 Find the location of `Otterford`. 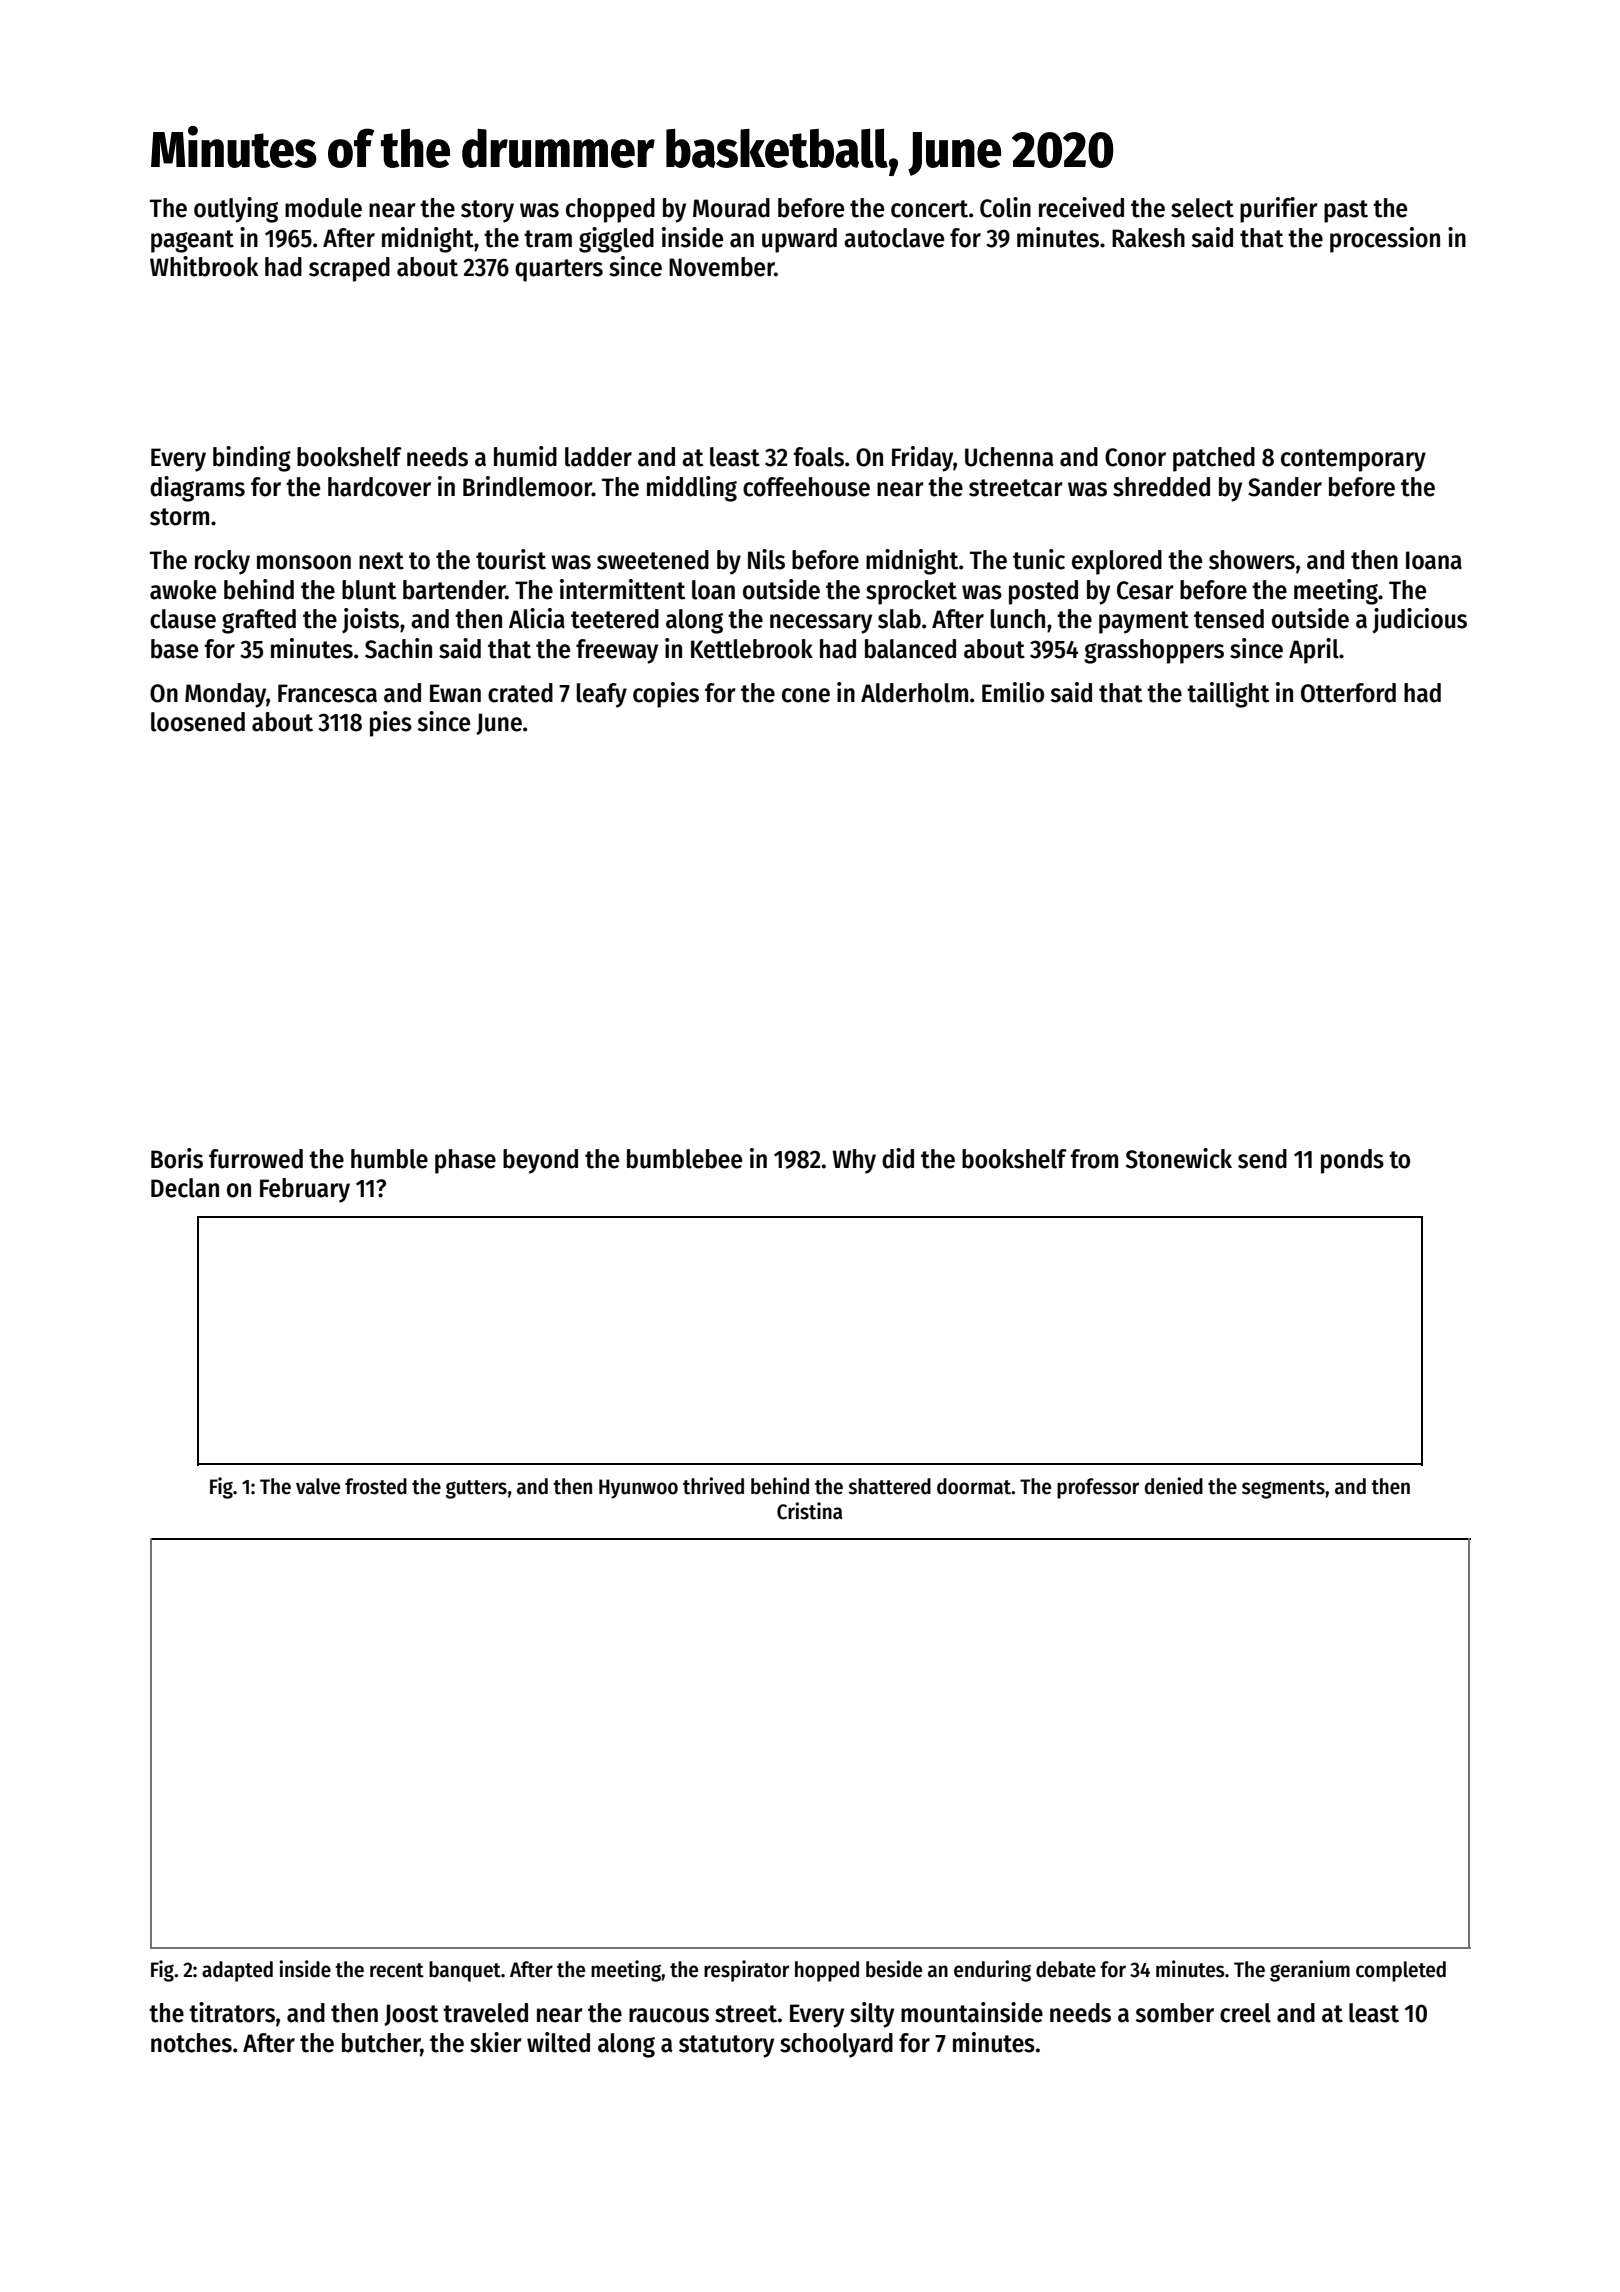

Otterford is located at coordinates (1348, 693).
